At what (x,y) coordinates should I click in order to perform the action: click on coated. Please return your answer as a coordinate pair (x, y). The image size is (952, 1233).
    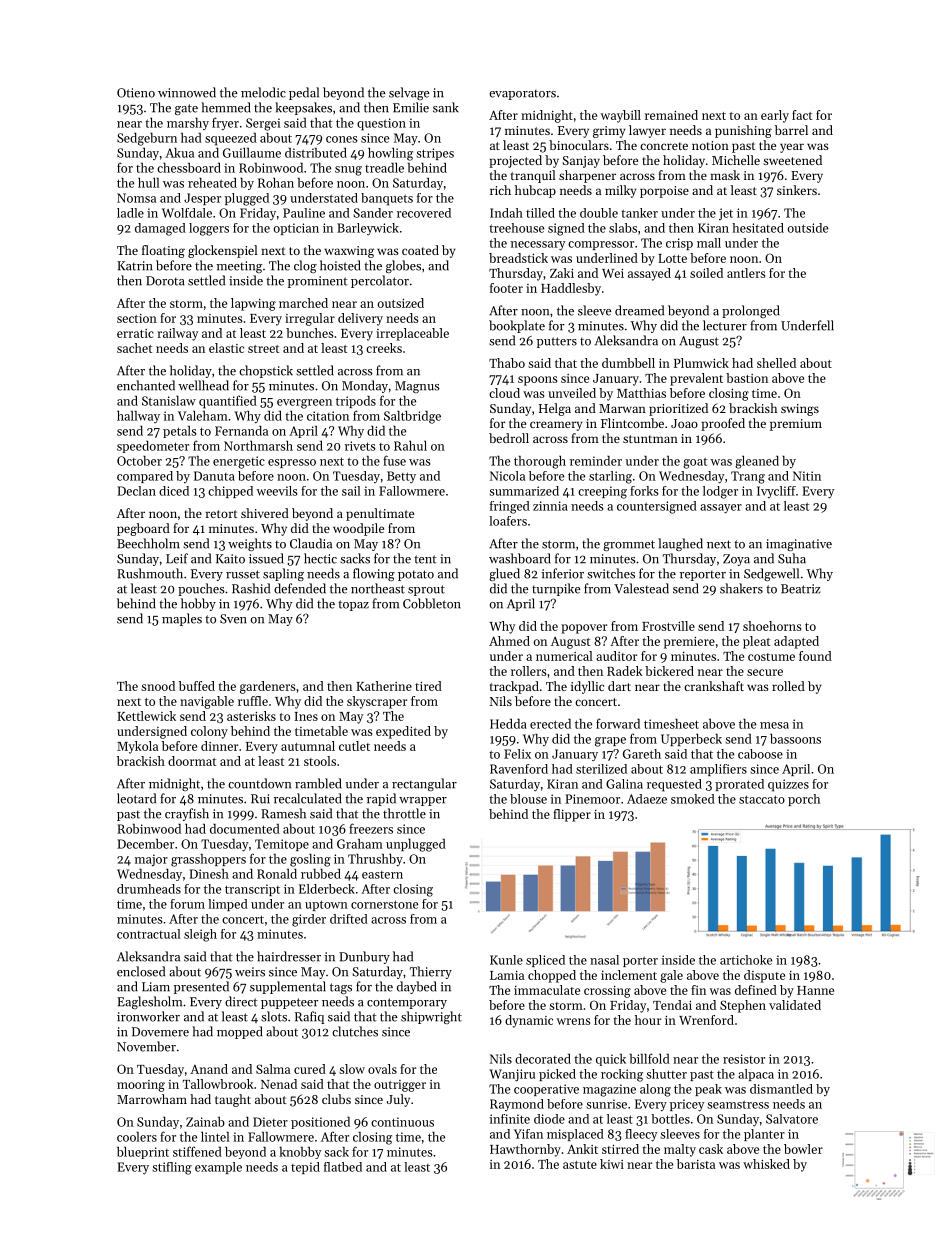
    Looking at the image, I should click on (420, 250).
